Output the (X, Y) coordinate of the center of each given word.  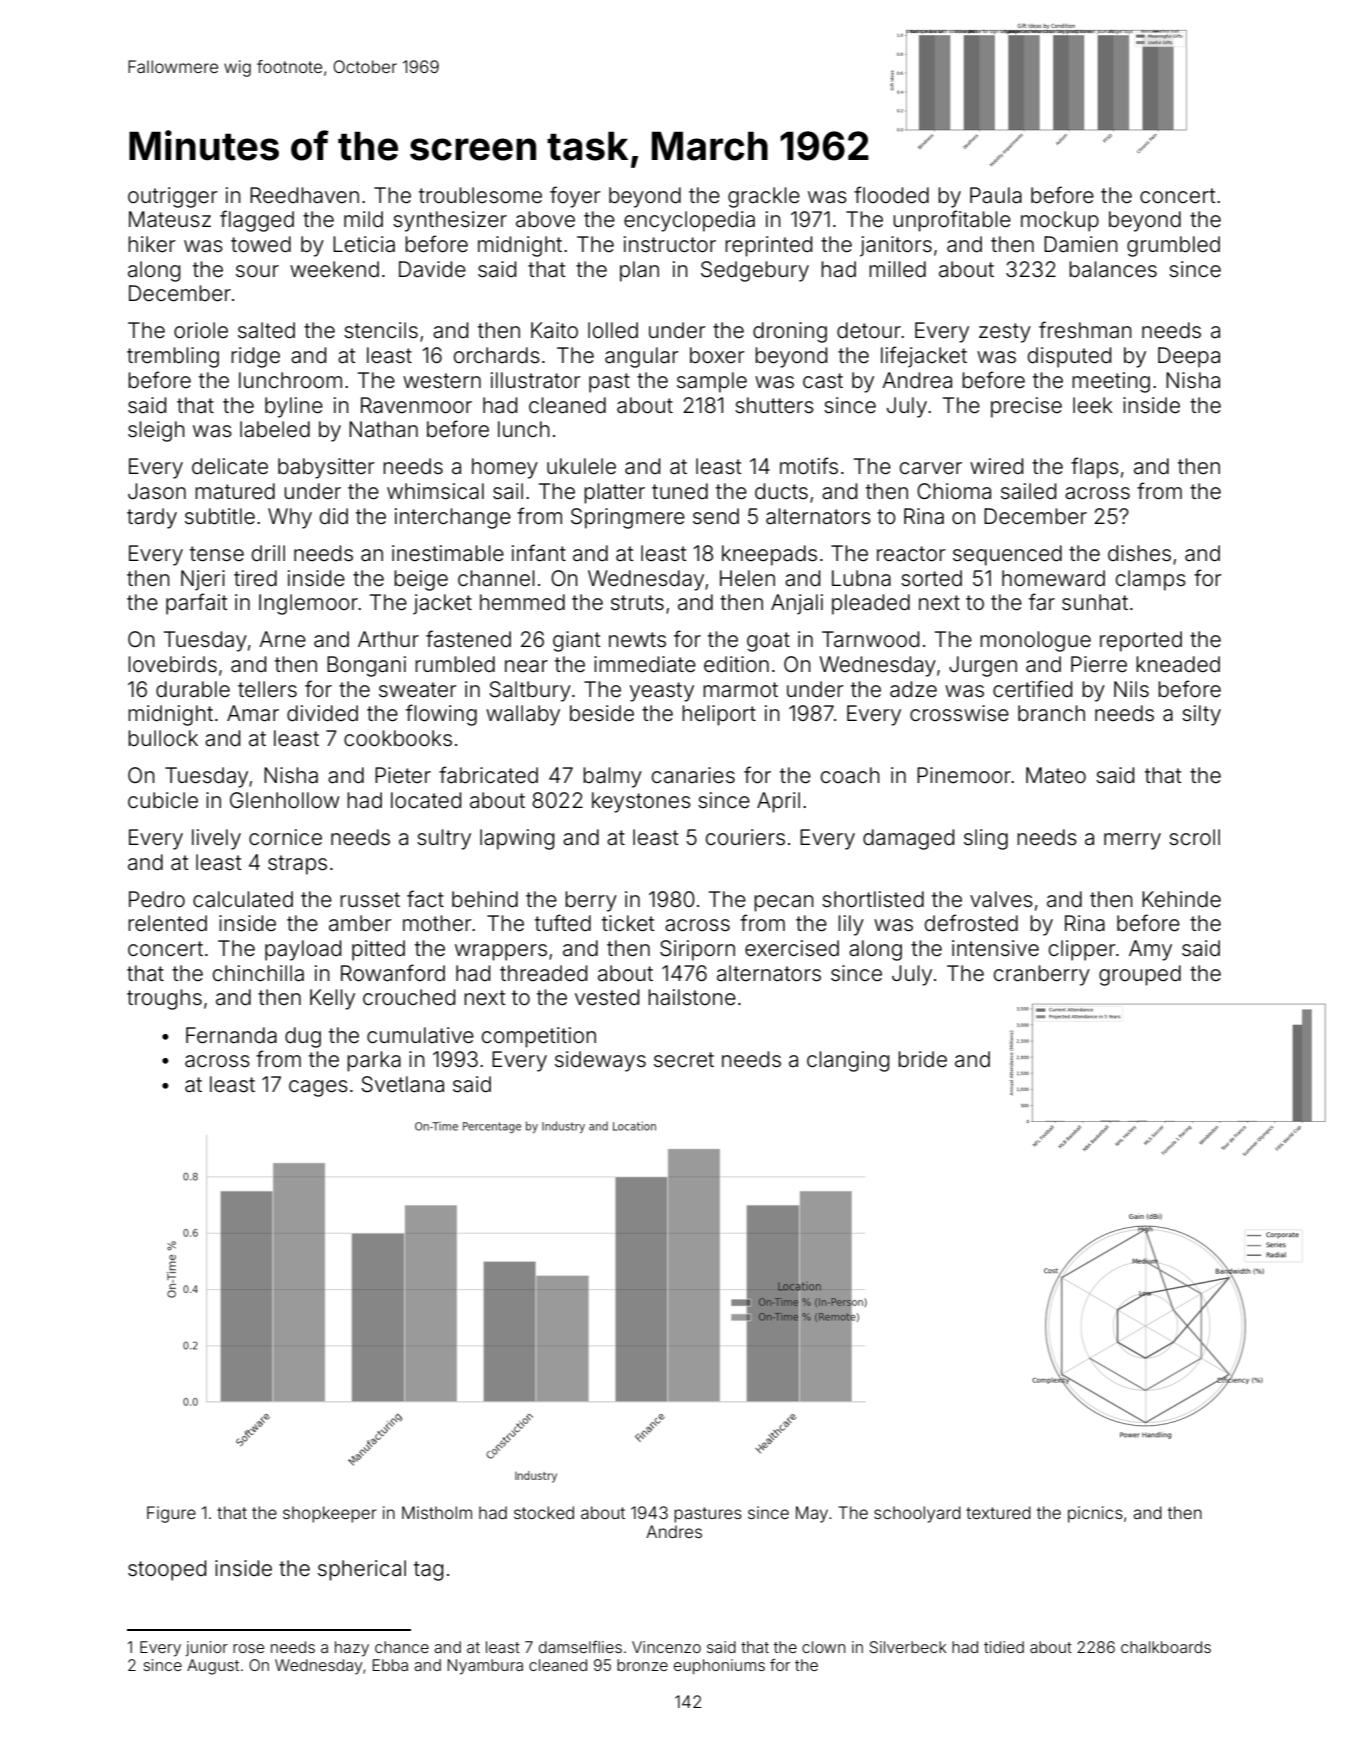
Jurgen (983, 666)
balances (1113, 269)
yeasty (662, 692)
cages (318, 1088)
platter (614, 493)
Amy (1150, 950)
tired (255, 578)
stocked (544, 1512)
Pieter (403, 775)
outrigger (172, 197)
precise (1026, 407)
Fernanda (231, 1035)
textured (998, 1512)
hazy (352, 1649)
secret (684, 1059)
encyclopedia (689, 221)
